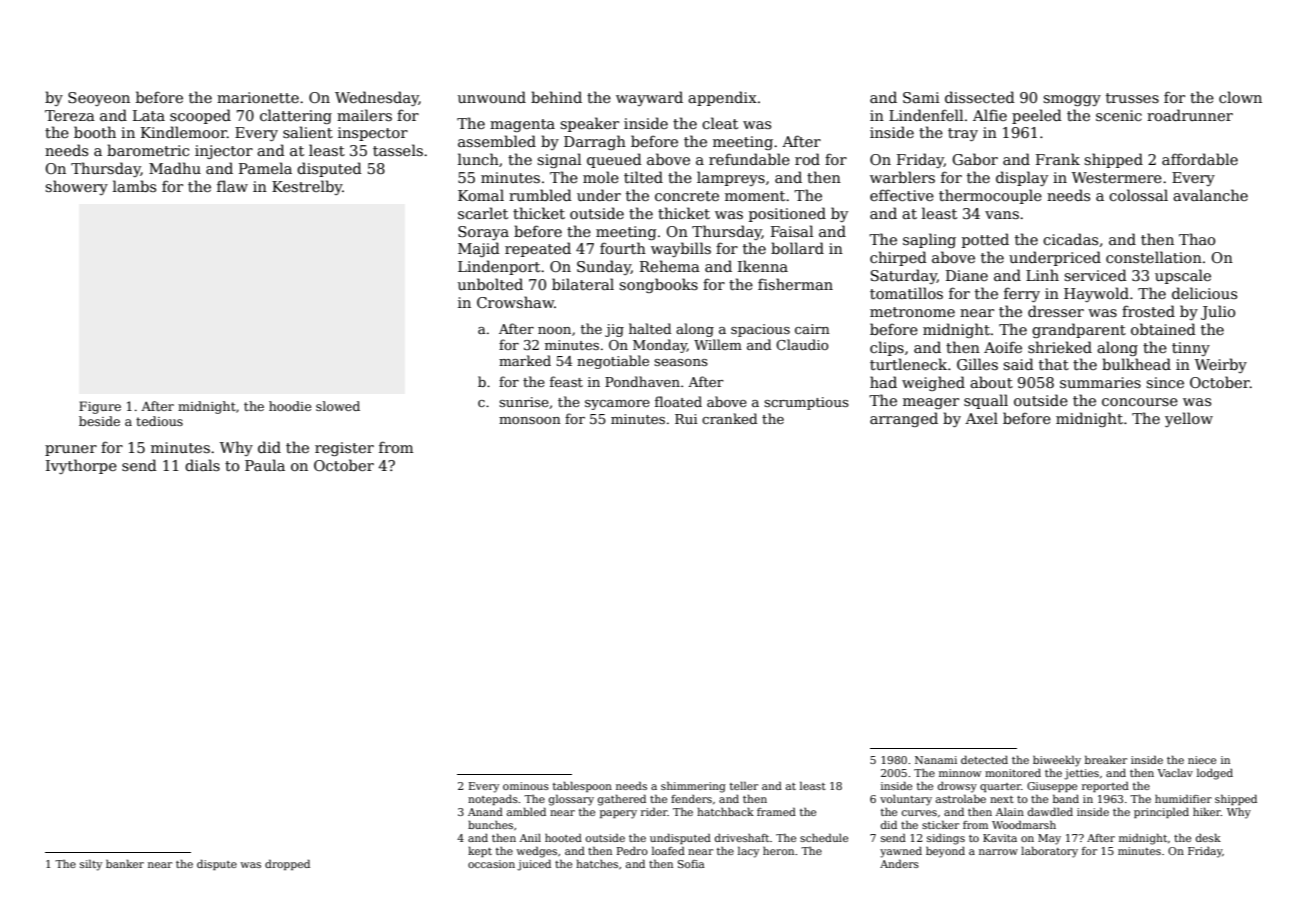 The width and height of the screenshot is (1308, 924). What do you see at coordinates (526, 786) in the screenshot?
I see `ominous` at bounding box center [526, 786].
